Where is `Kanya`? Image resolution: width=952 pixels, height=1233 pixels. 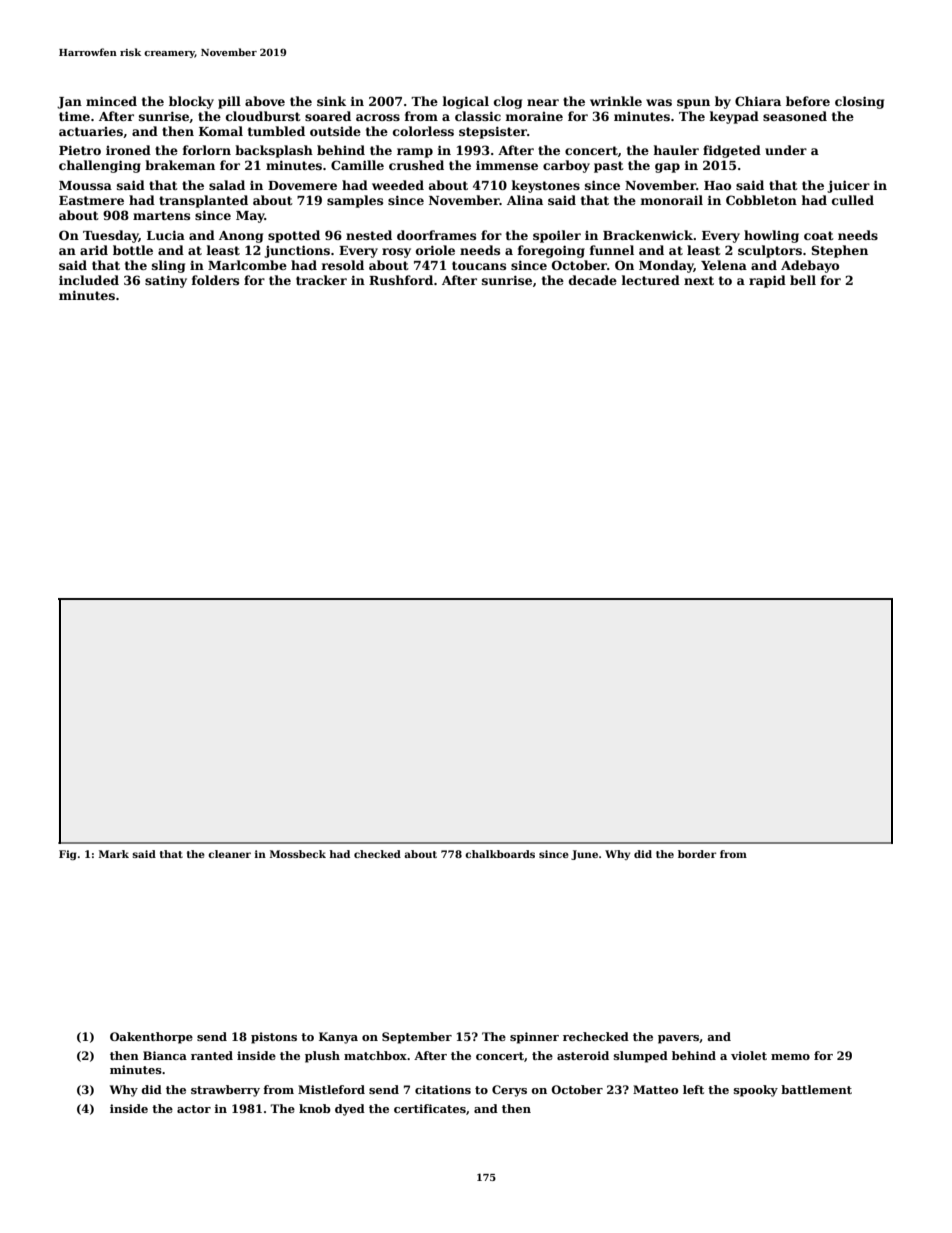
Kanya is located at coordinates (338, 1038).
